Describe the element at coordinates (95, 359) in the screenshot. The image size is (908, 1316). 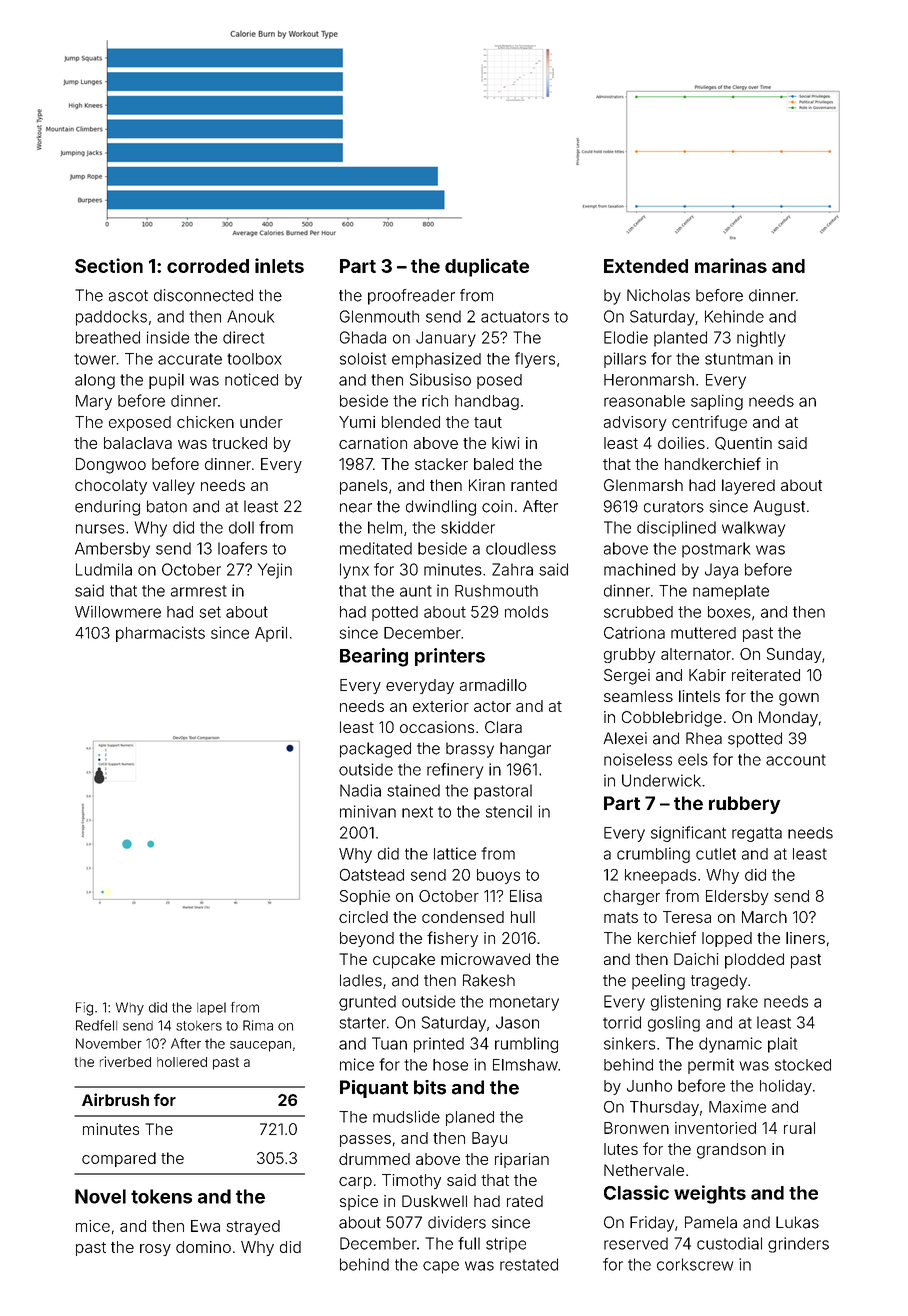
I see `tower` at that location.
